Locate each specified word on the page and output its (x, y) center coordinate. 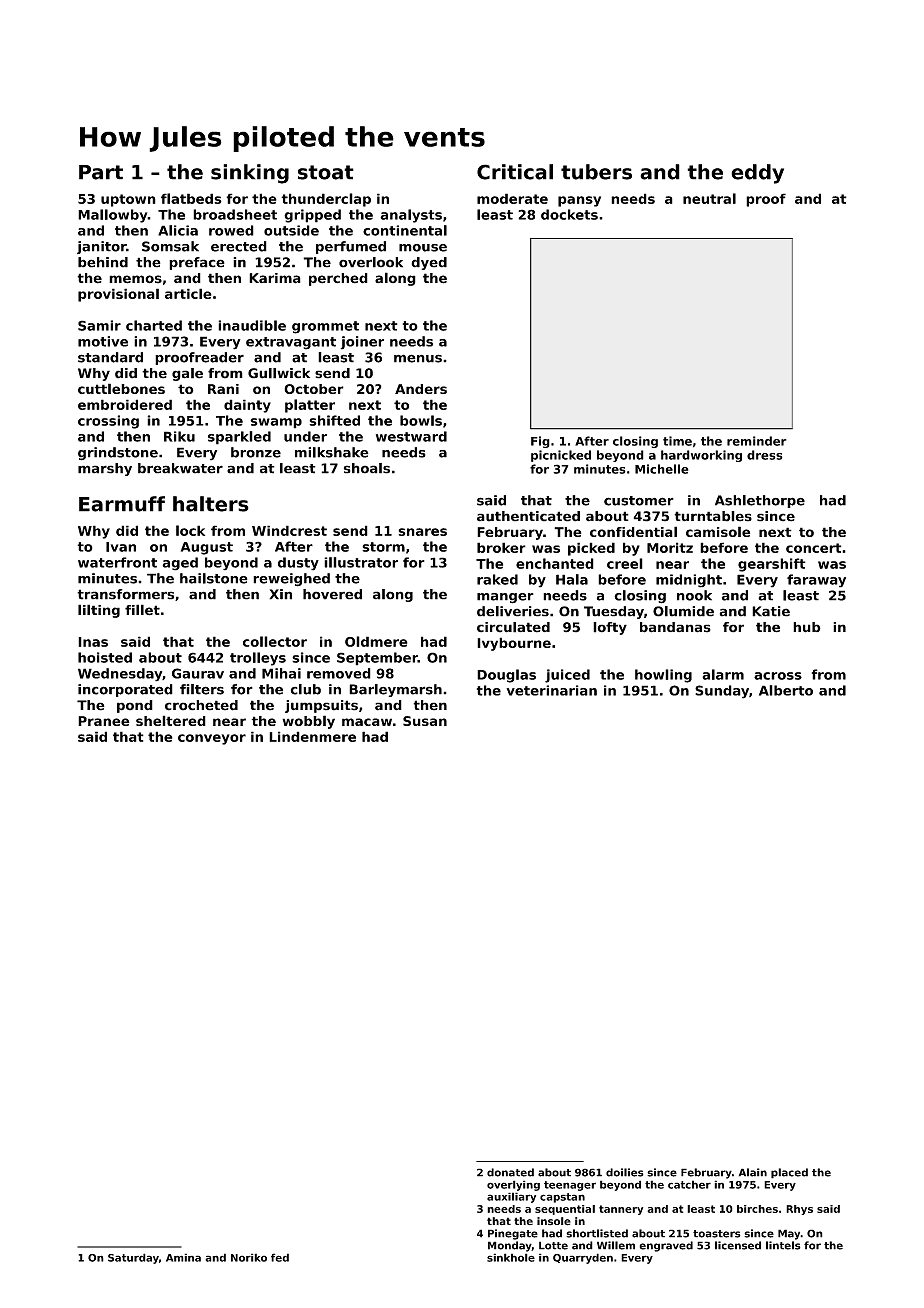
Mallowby (113, 216)
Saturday (133, 1258)
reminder (757, 441)
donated (510, 1172)
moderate (512, 198)
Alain (753, 1172)
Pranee (104, 721)
